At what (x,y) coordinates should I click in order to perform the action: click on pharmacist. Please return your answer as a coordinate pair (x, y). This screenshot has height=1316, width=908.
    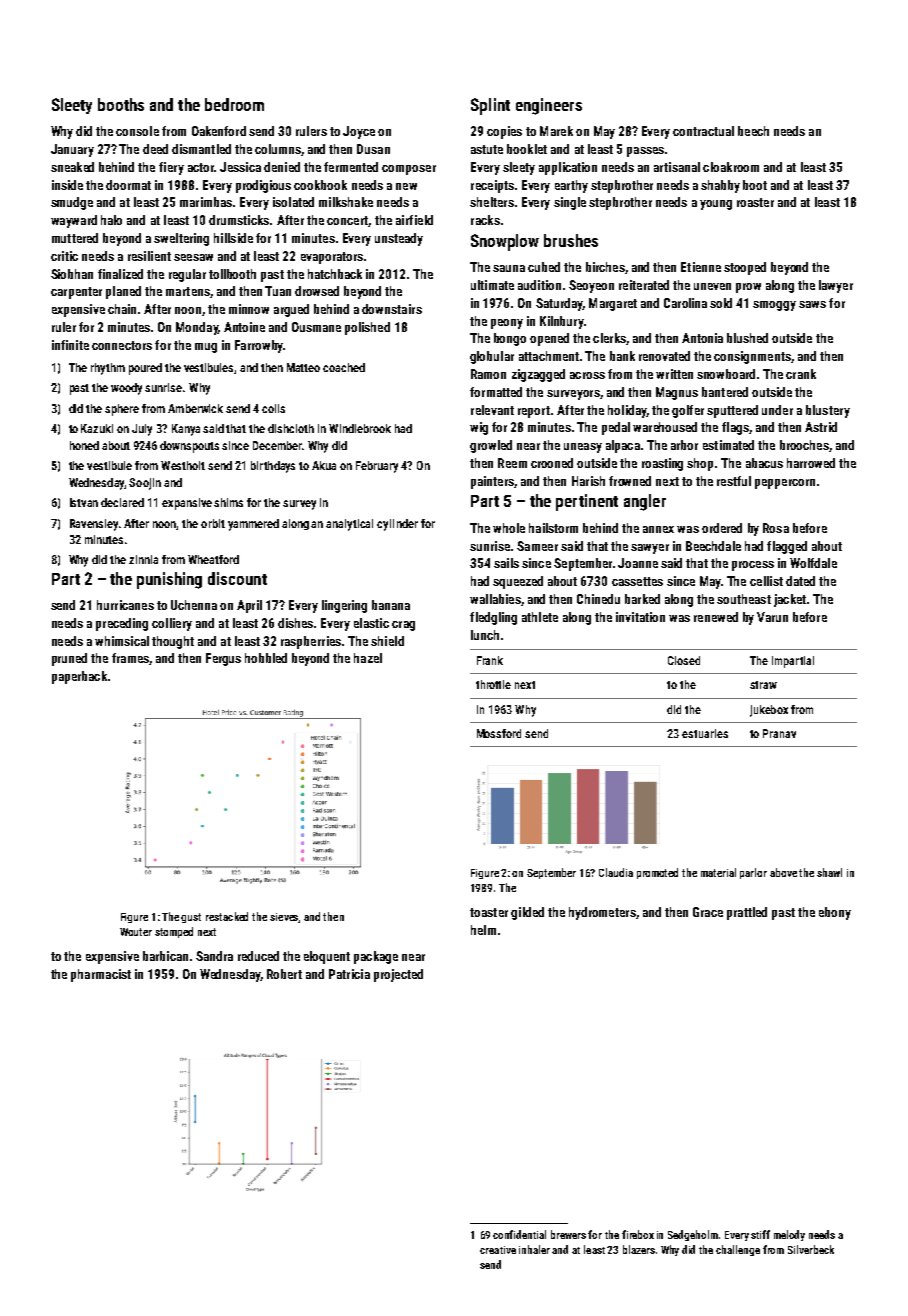
    Looking at the image, I should click on (101, 975).
